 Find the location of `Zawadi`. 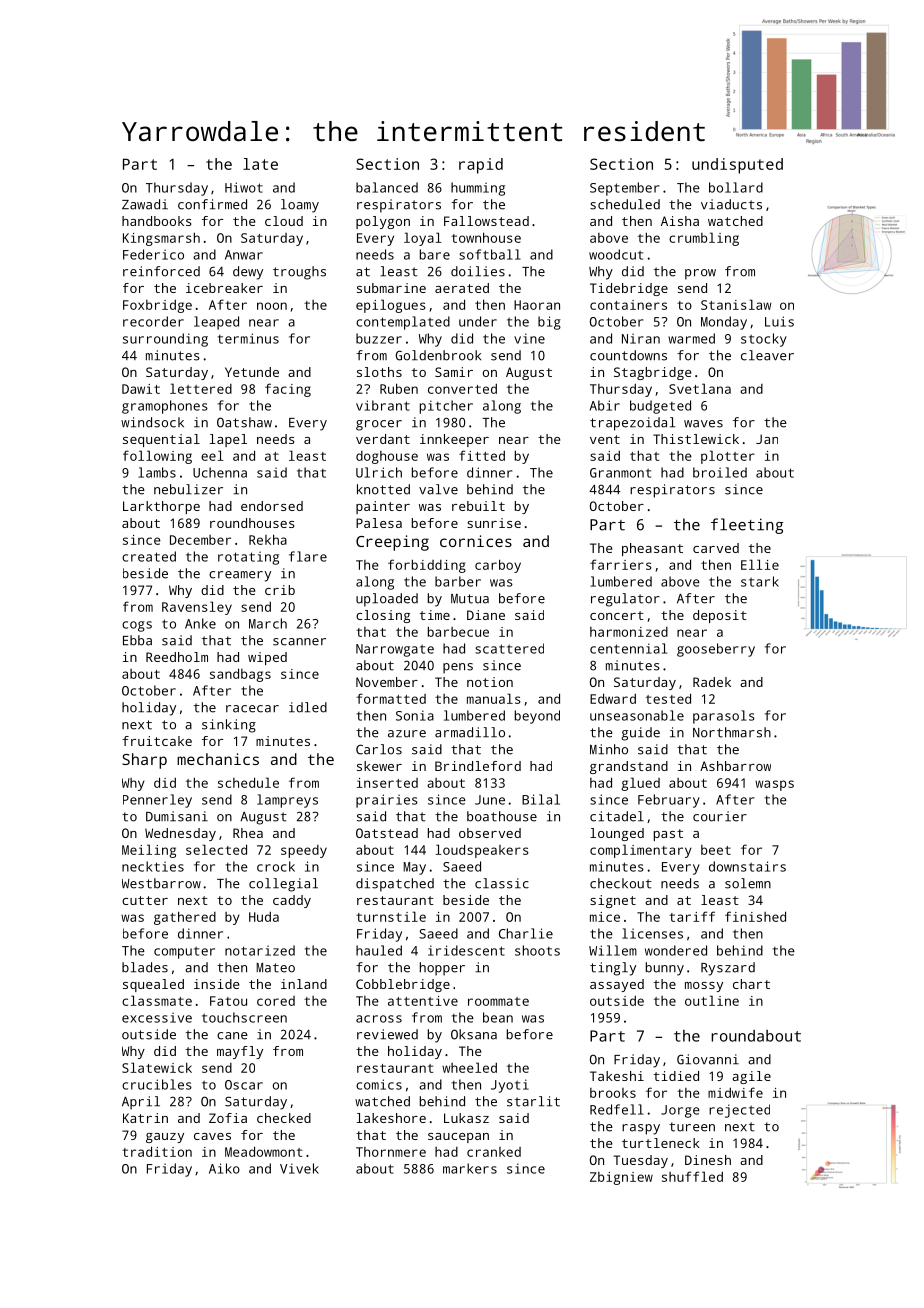

Zawadi is located at coordinates (145, 204).
